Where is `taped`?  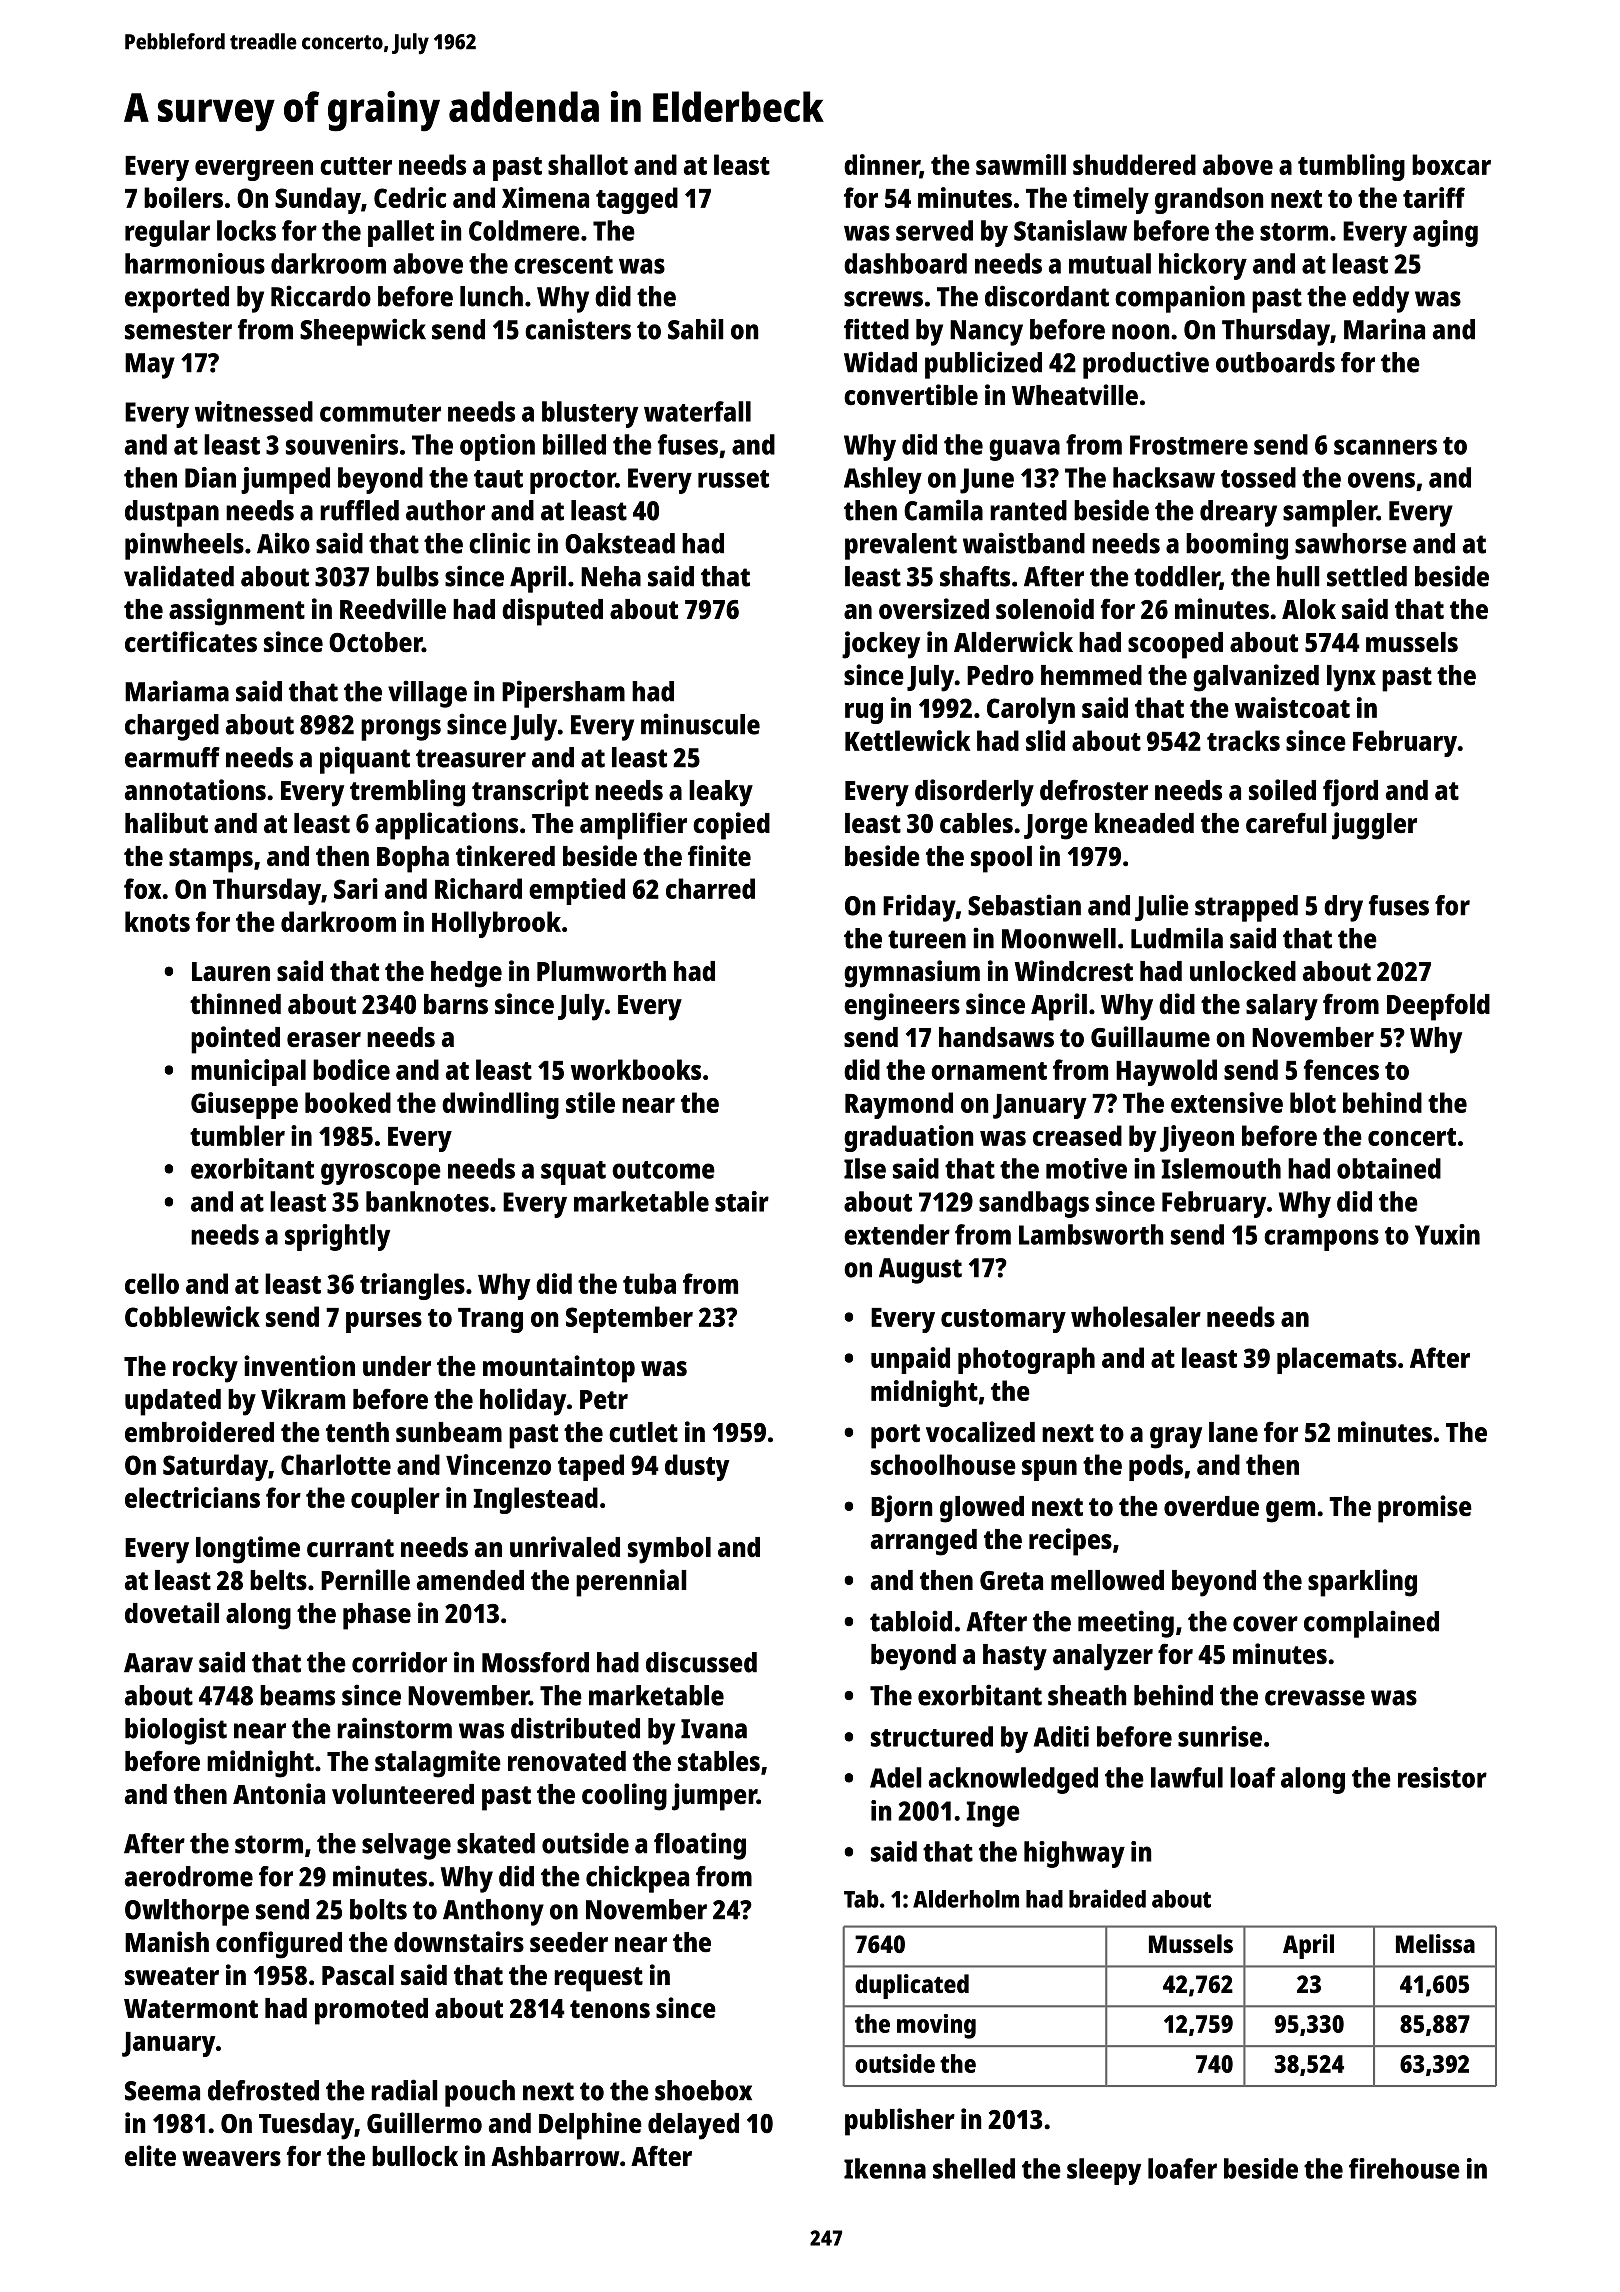 taped is located at coordinates (591, 1467).
